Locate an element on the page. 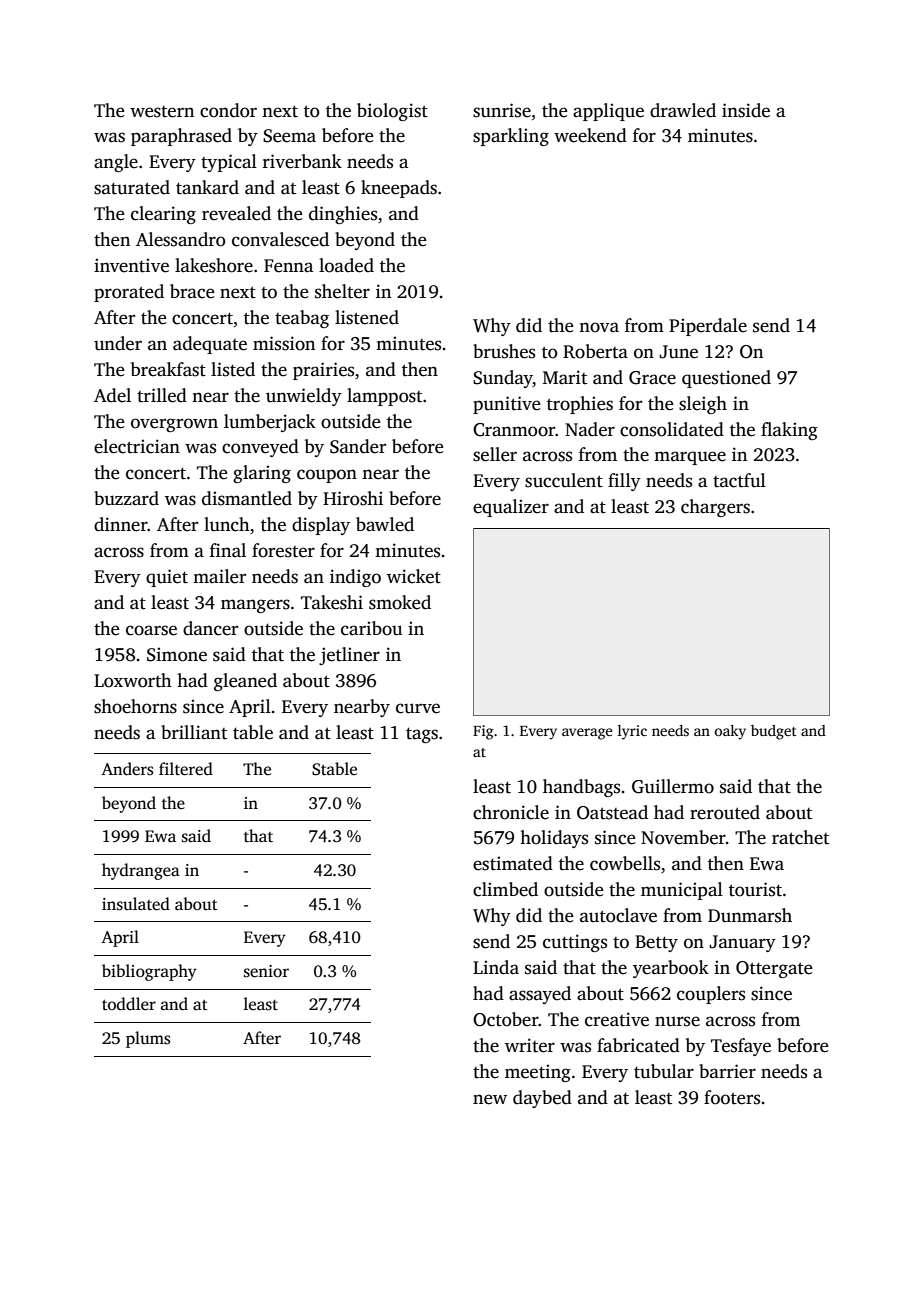 The width and height of the document is (924, 1308). ratchet is located at coordinates (800, 837).
